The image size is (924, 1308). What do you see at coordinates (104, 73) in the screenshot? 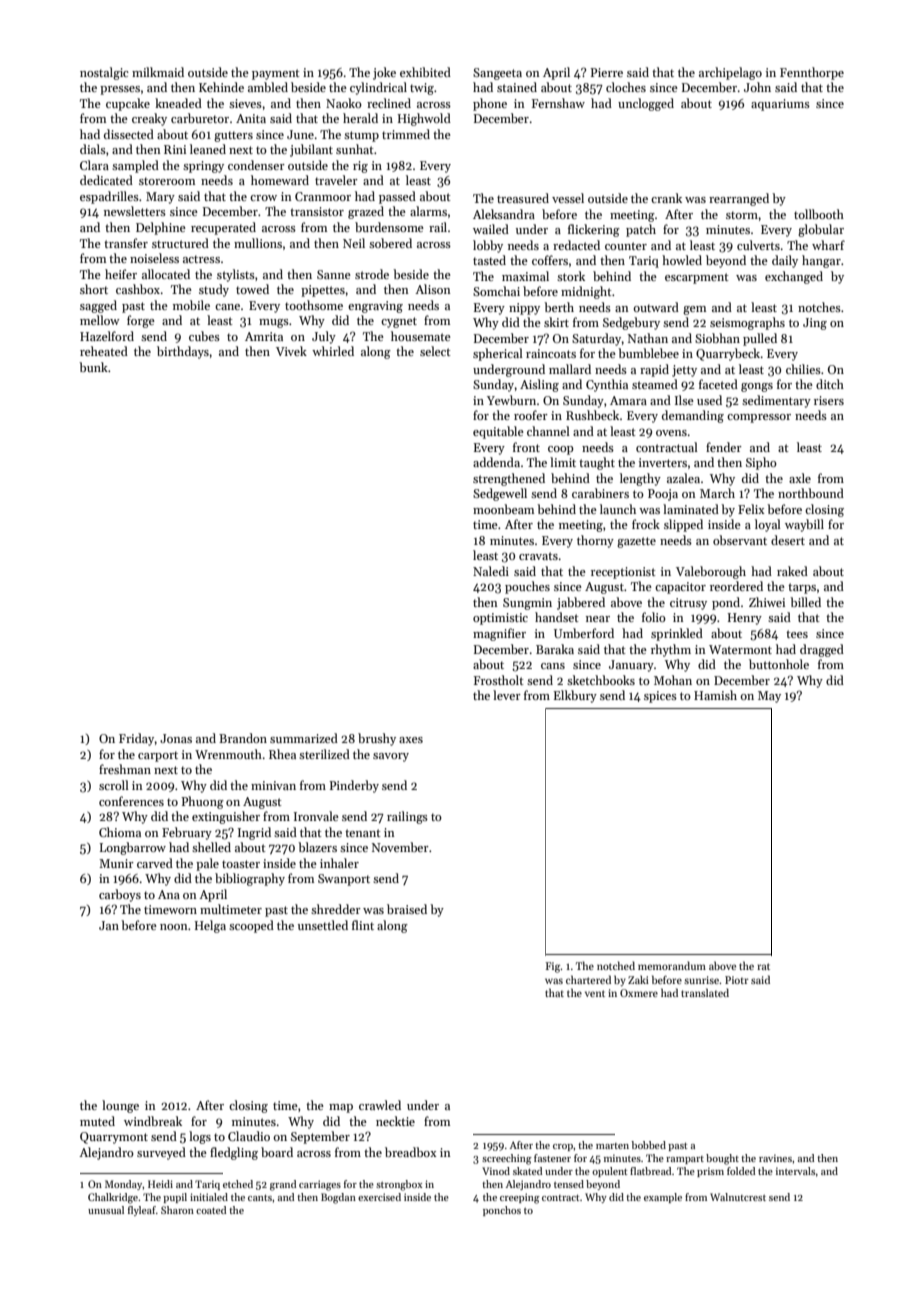
I see `nostalgic` at bounding box center [104, 73].
